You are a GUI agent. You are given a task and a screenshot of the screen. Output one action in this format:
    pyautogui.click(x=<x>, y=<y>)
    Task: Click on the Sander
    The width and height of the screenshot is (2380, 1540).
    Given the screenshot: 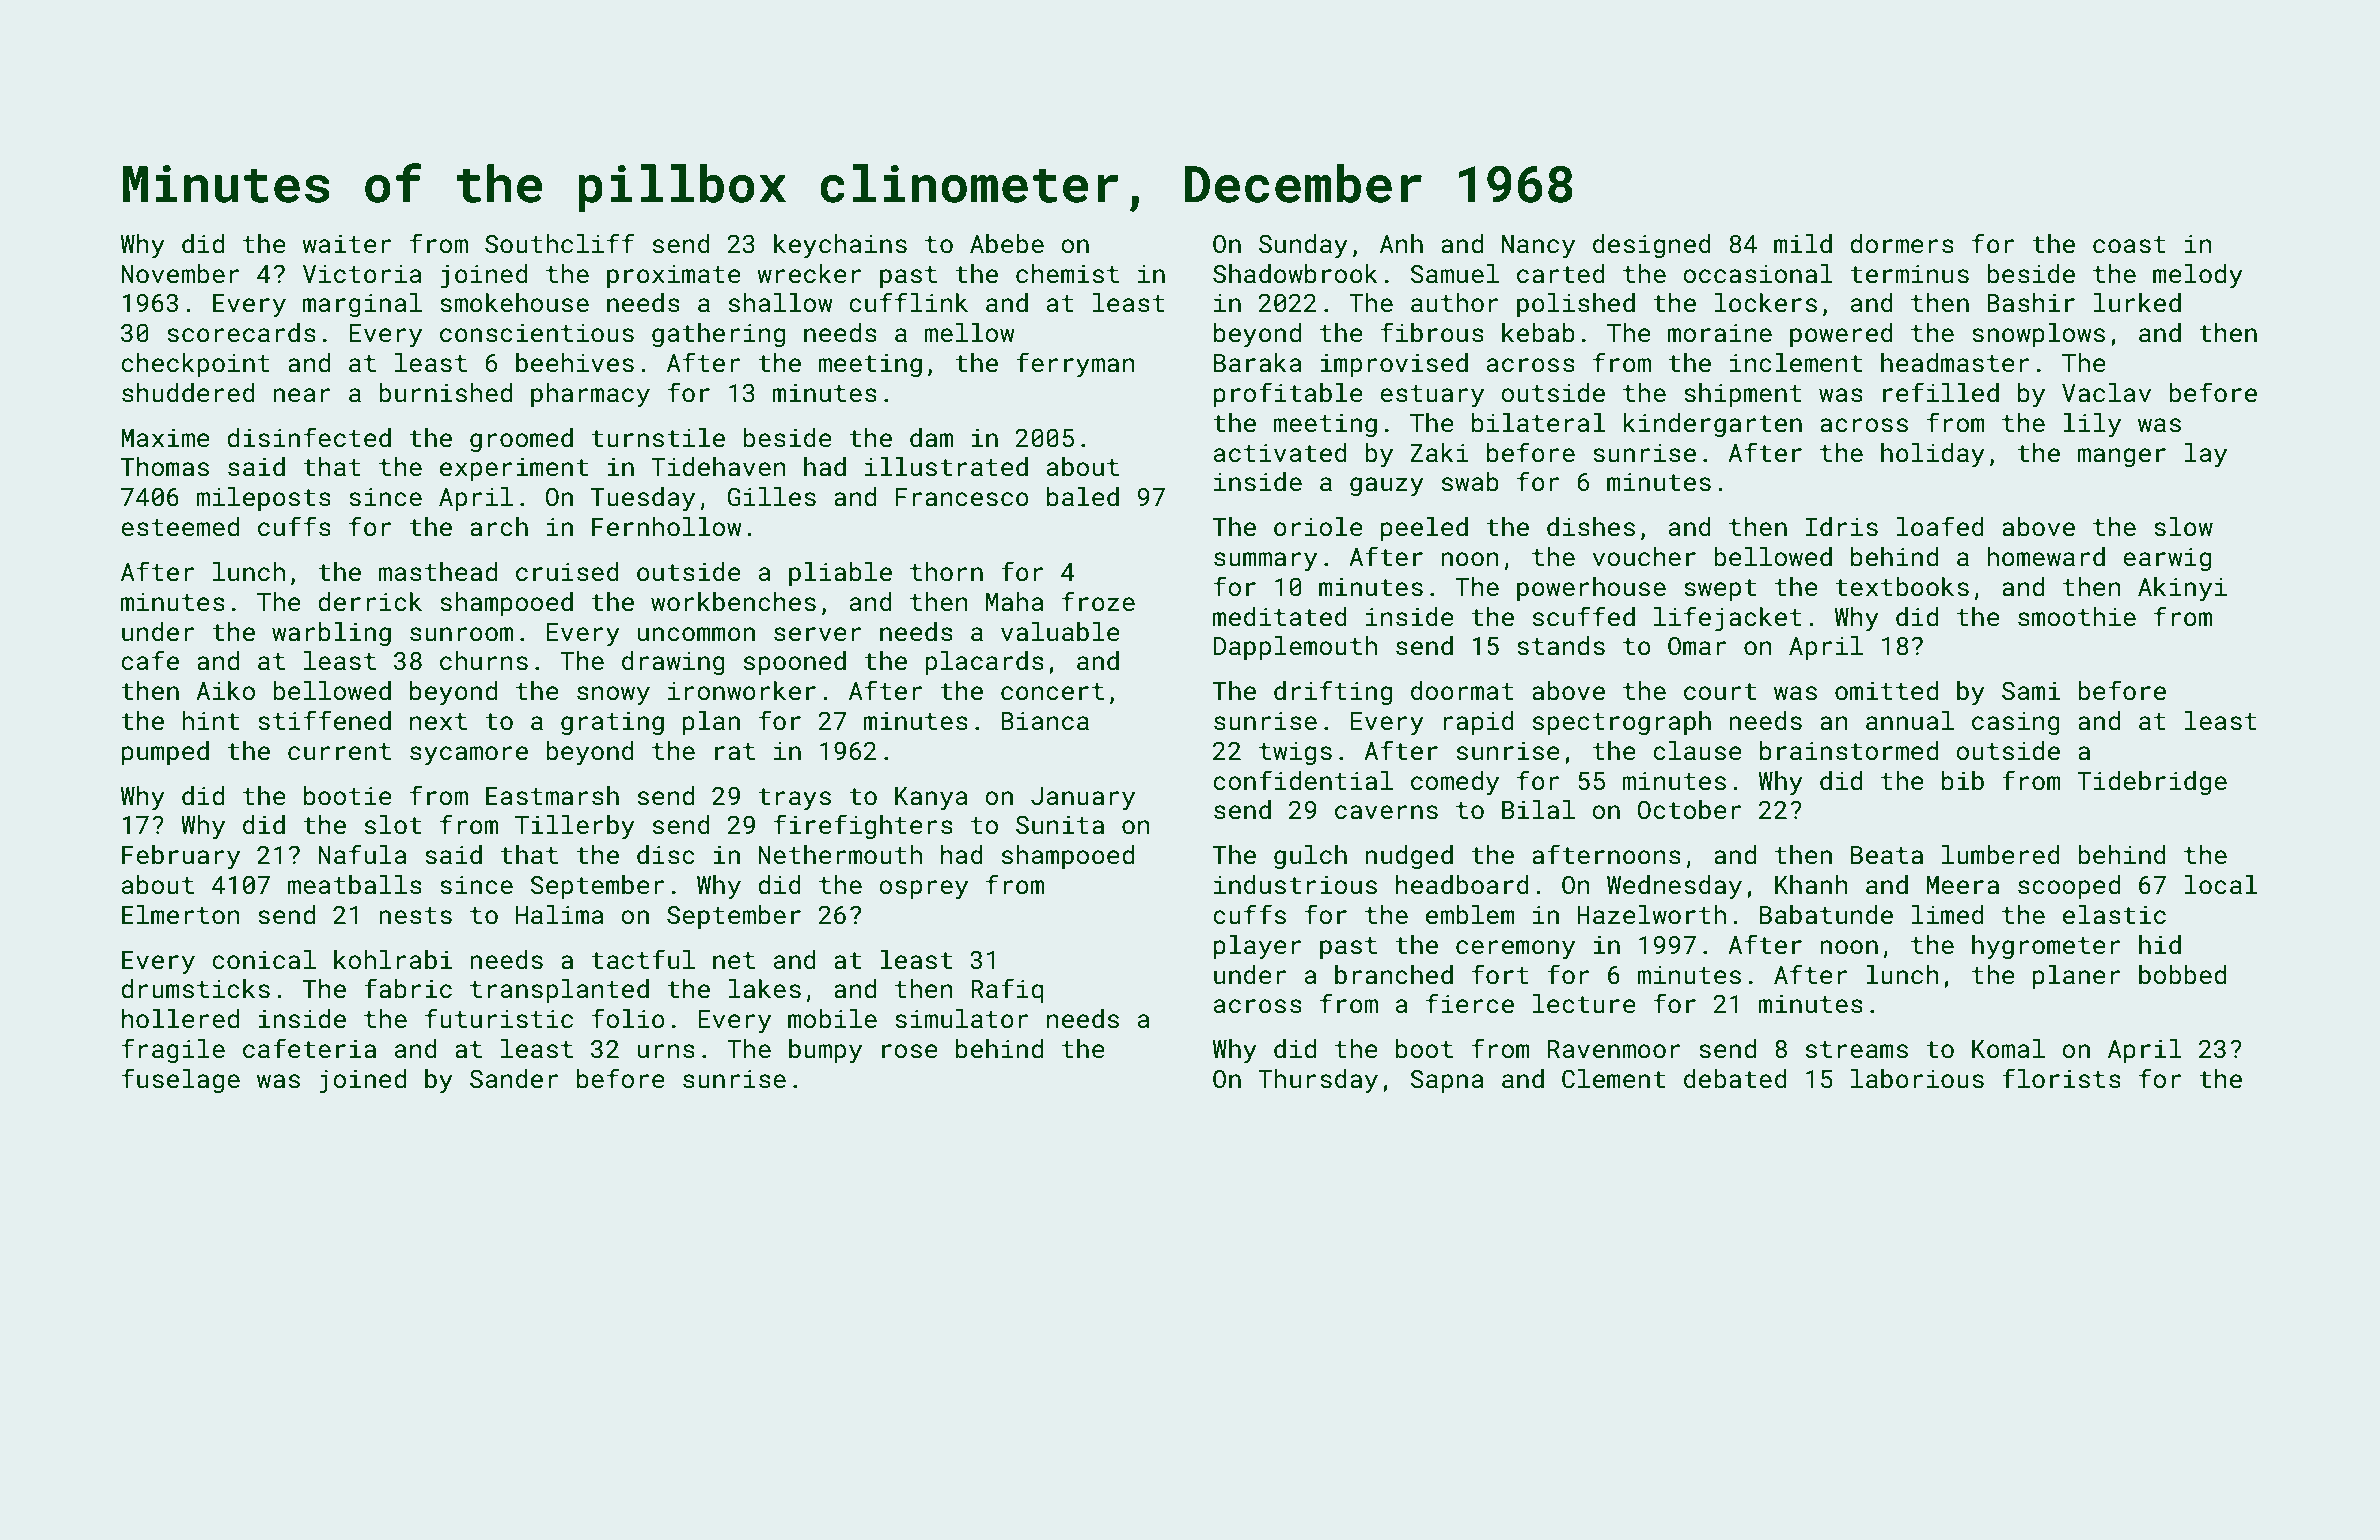 What is the action you would take?
    pyautogui.click(x=514, y=1079)
